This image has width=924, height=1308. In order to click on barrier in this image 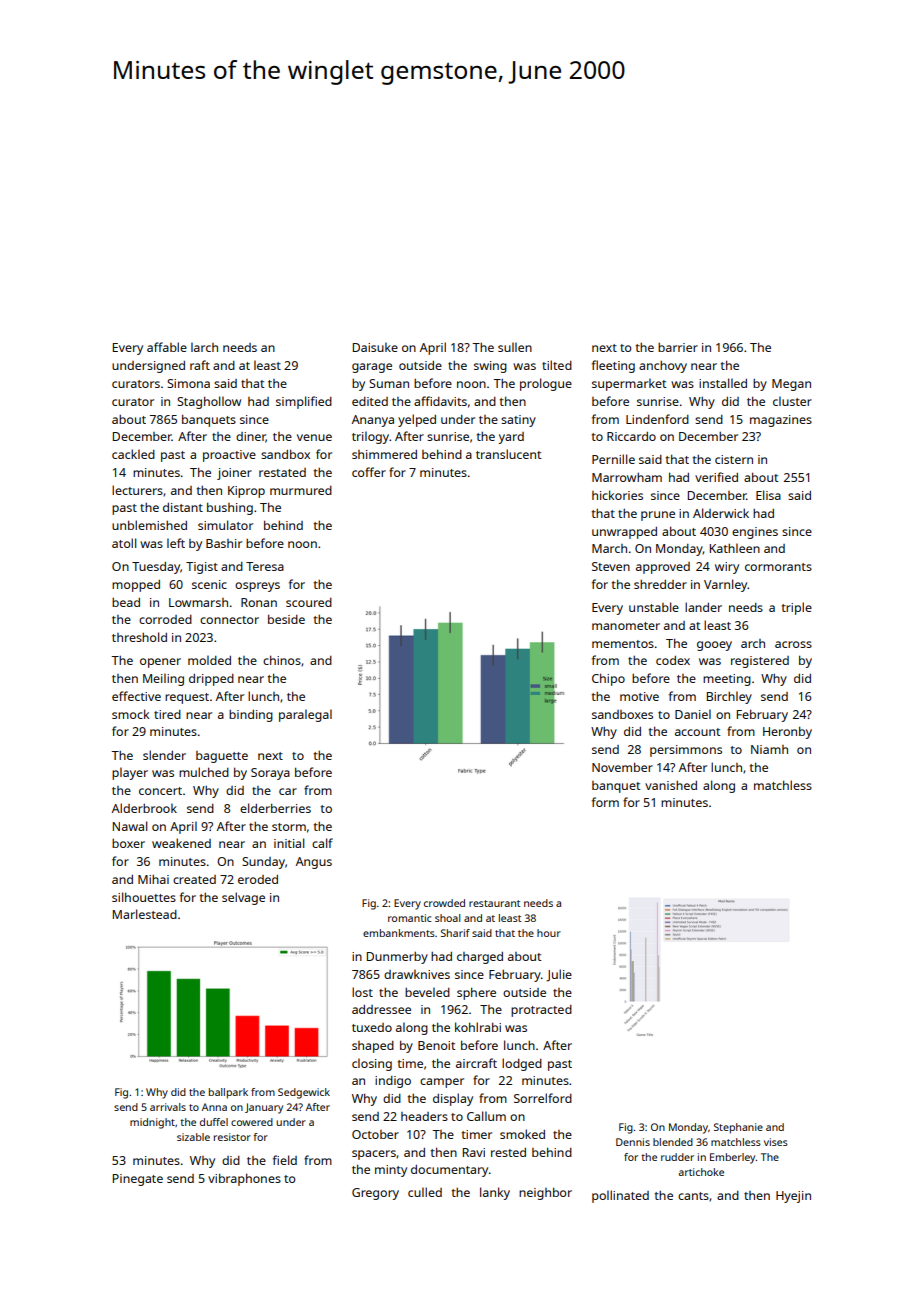, I will do `click(678, 347)`.
